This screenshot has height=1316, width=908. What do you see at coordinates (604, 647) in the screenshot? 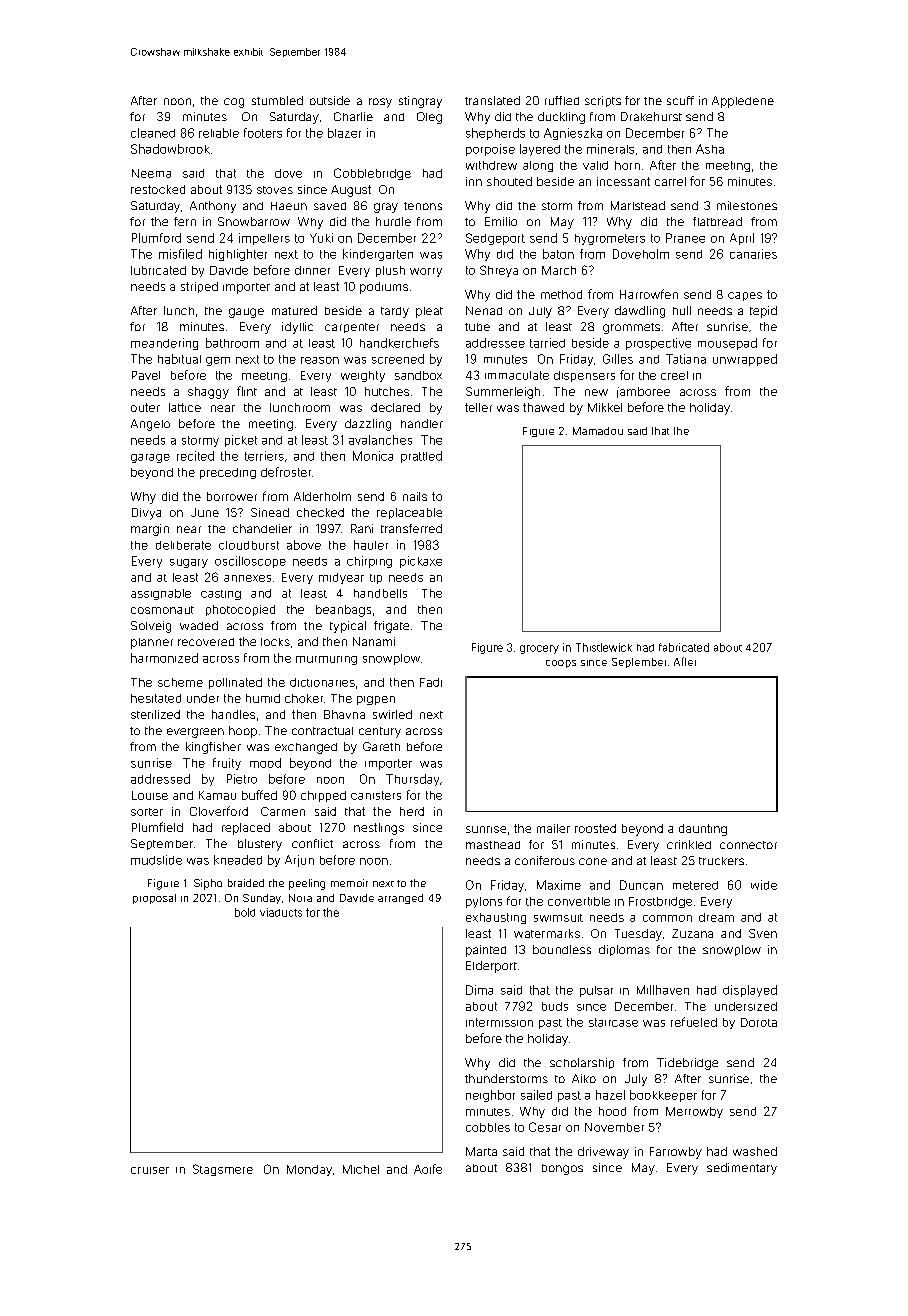
I see `Thistlewick` at bounding box center [604, 647].
